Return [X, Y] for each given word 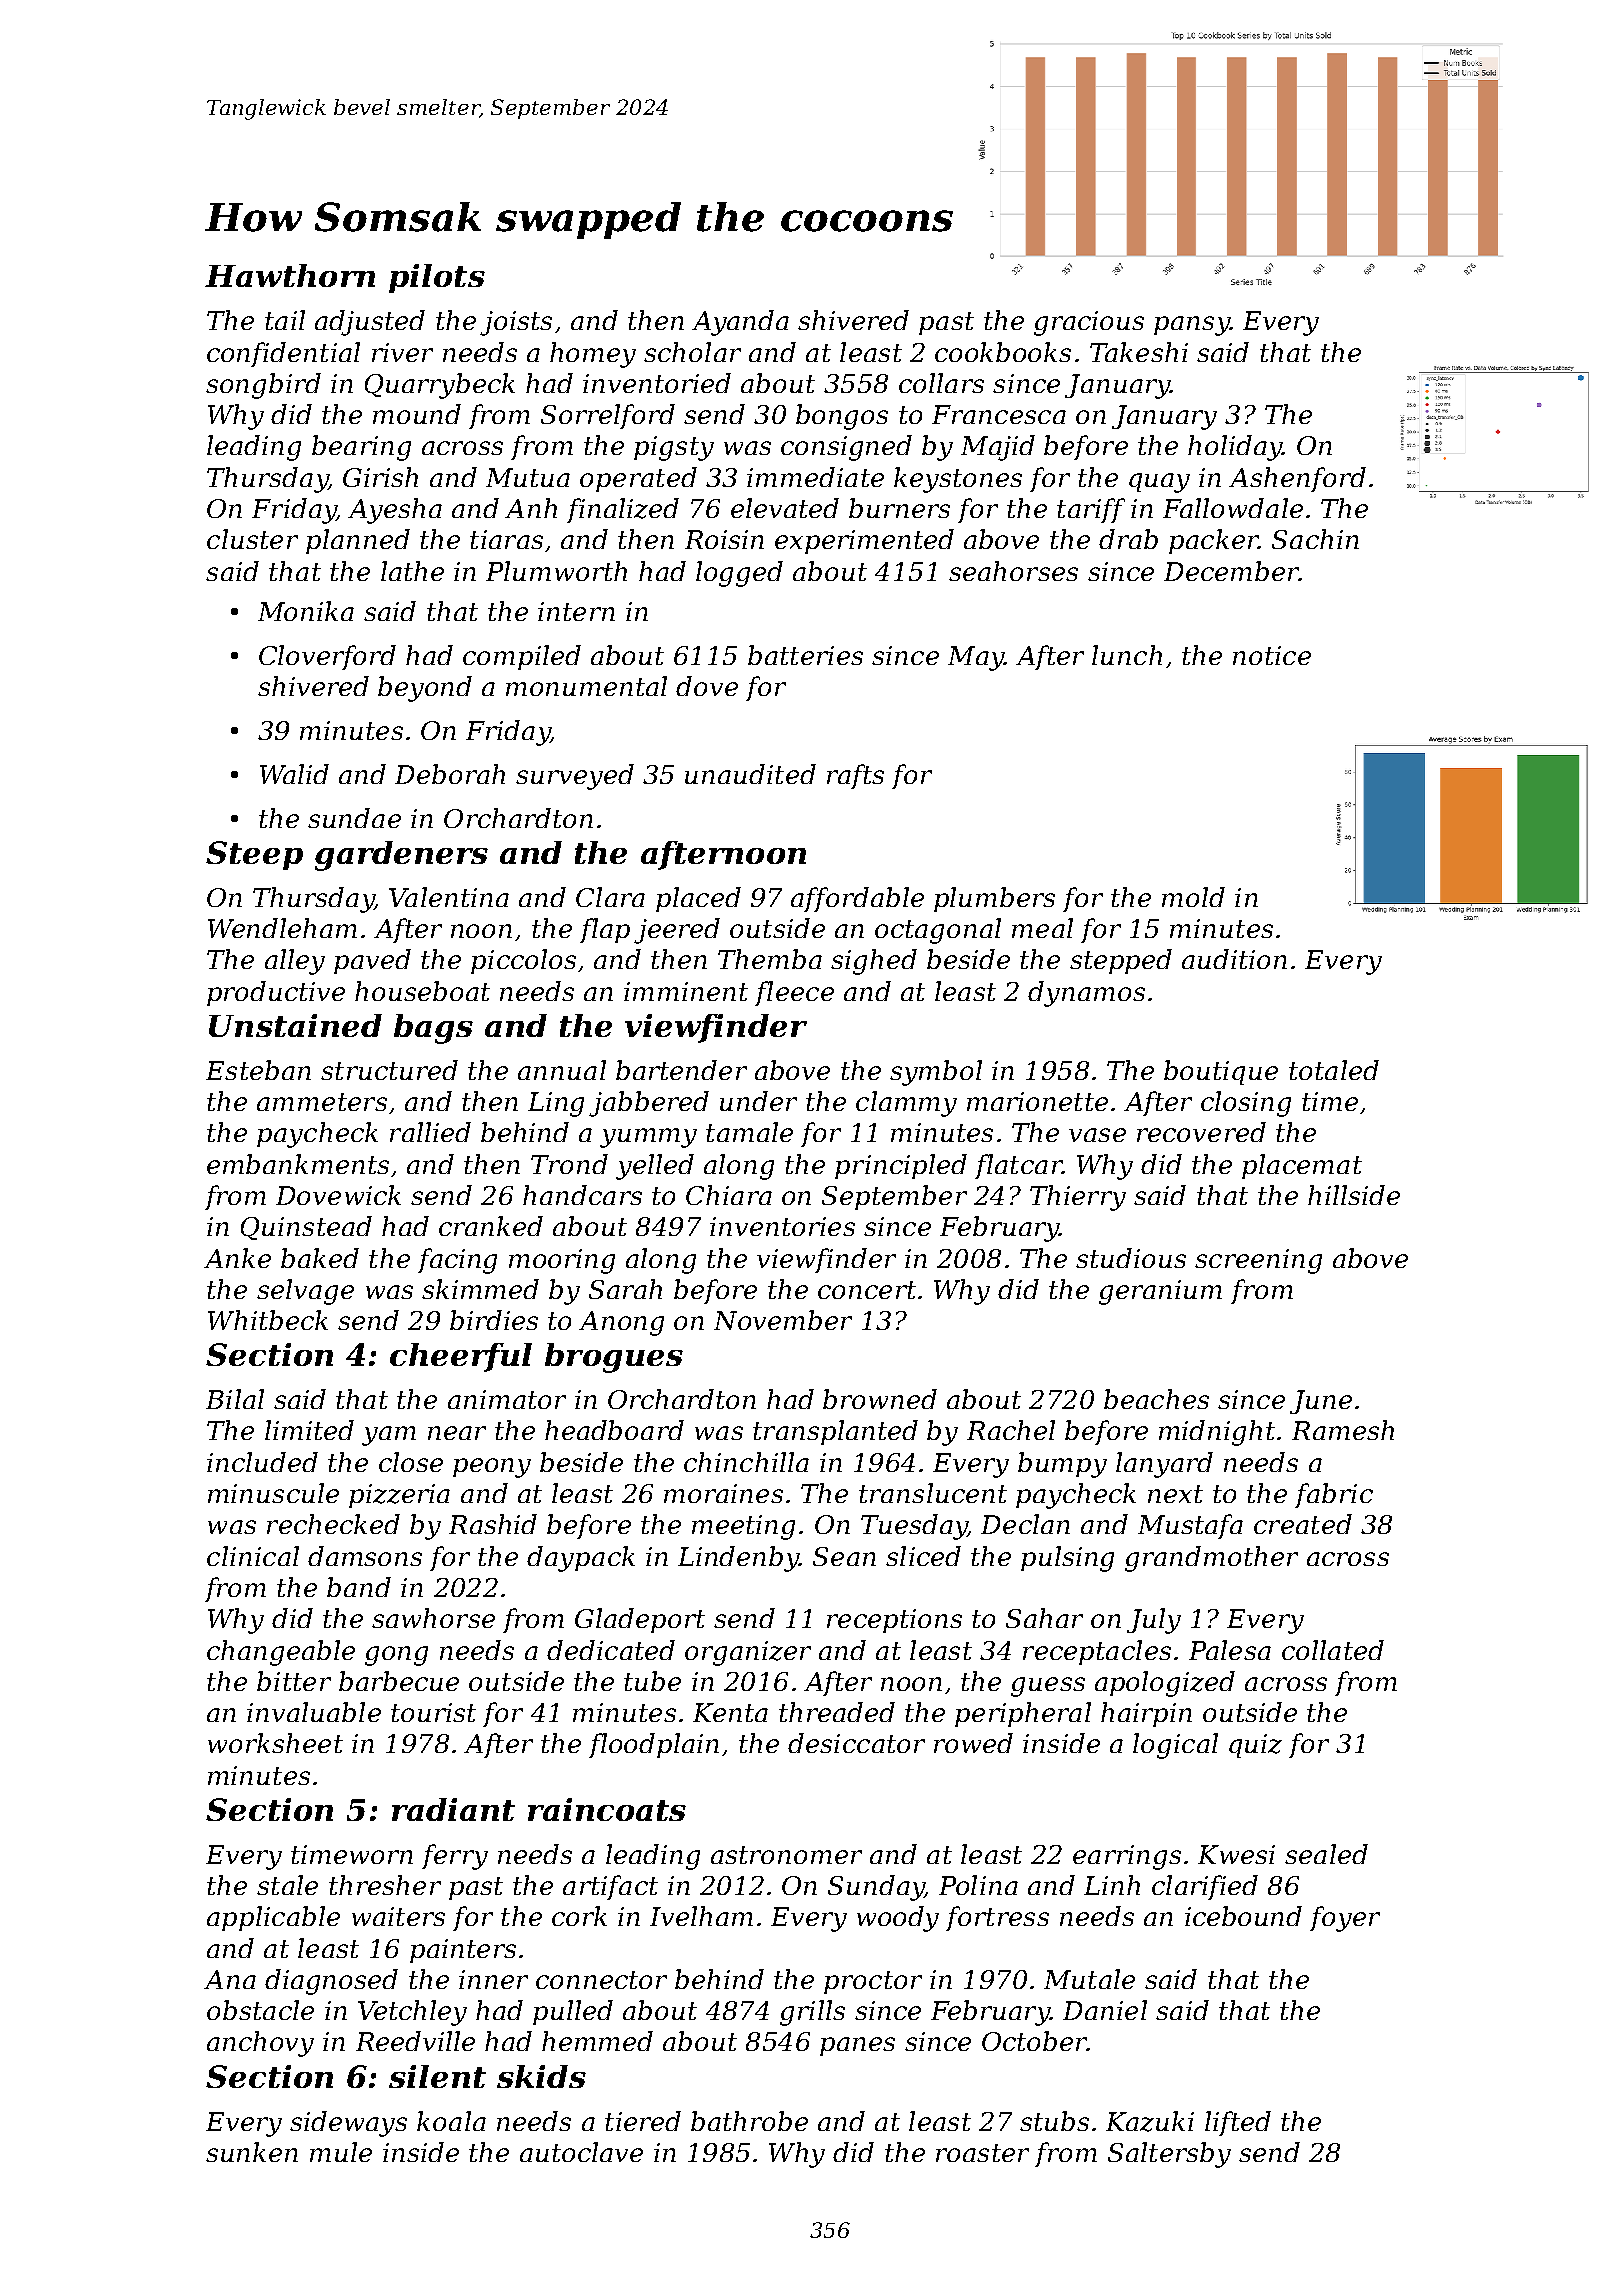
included [262, 1462]
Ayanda [740, 323]
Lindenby [738, 1559]
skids [541, 2076]
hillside [1354, 1195]
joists [516, 323]
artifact [610, 1887]
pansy [1192, 326]
